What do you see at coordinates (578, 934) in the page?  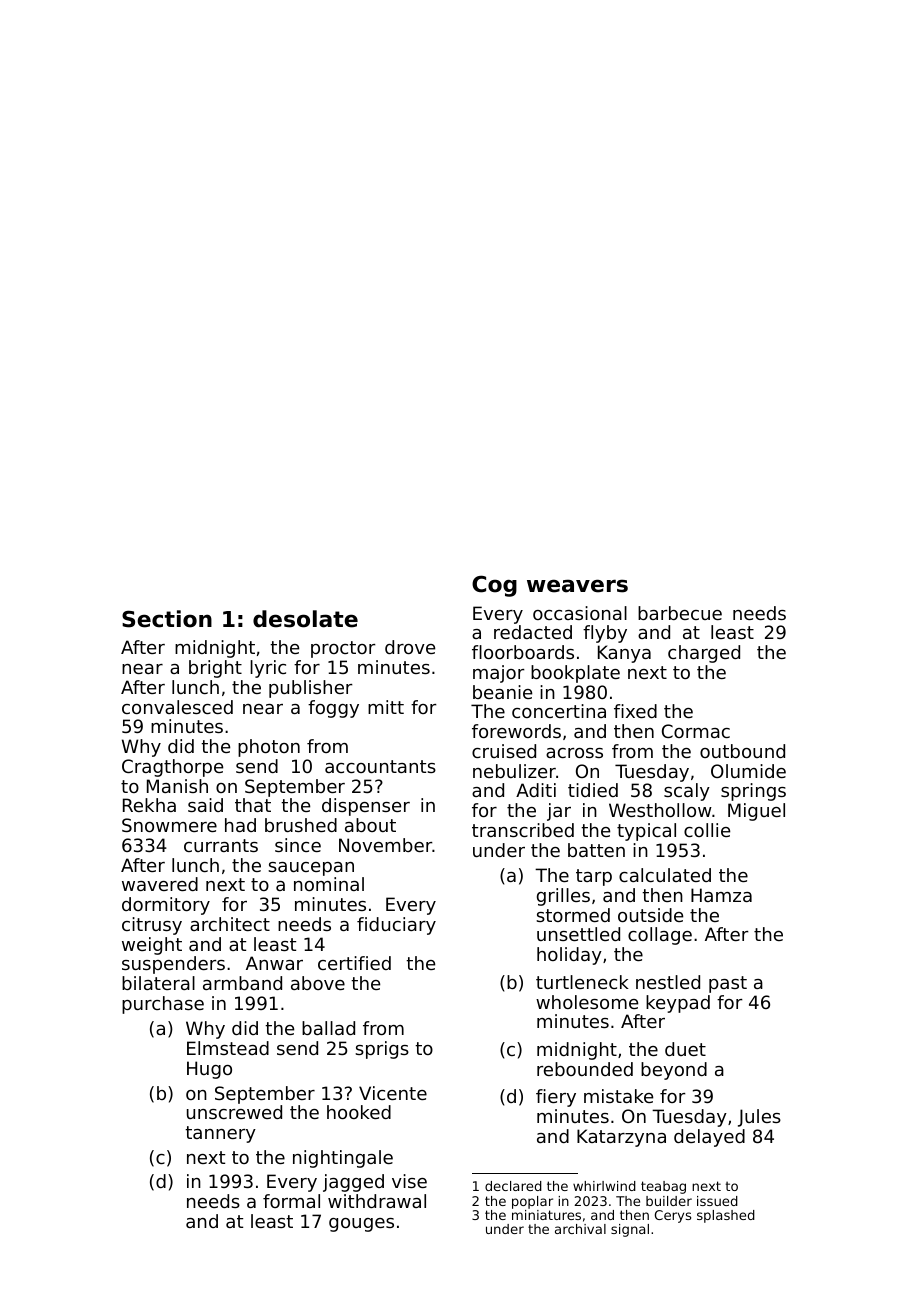 I see `unsettled` at bounding box center [578, 934].
